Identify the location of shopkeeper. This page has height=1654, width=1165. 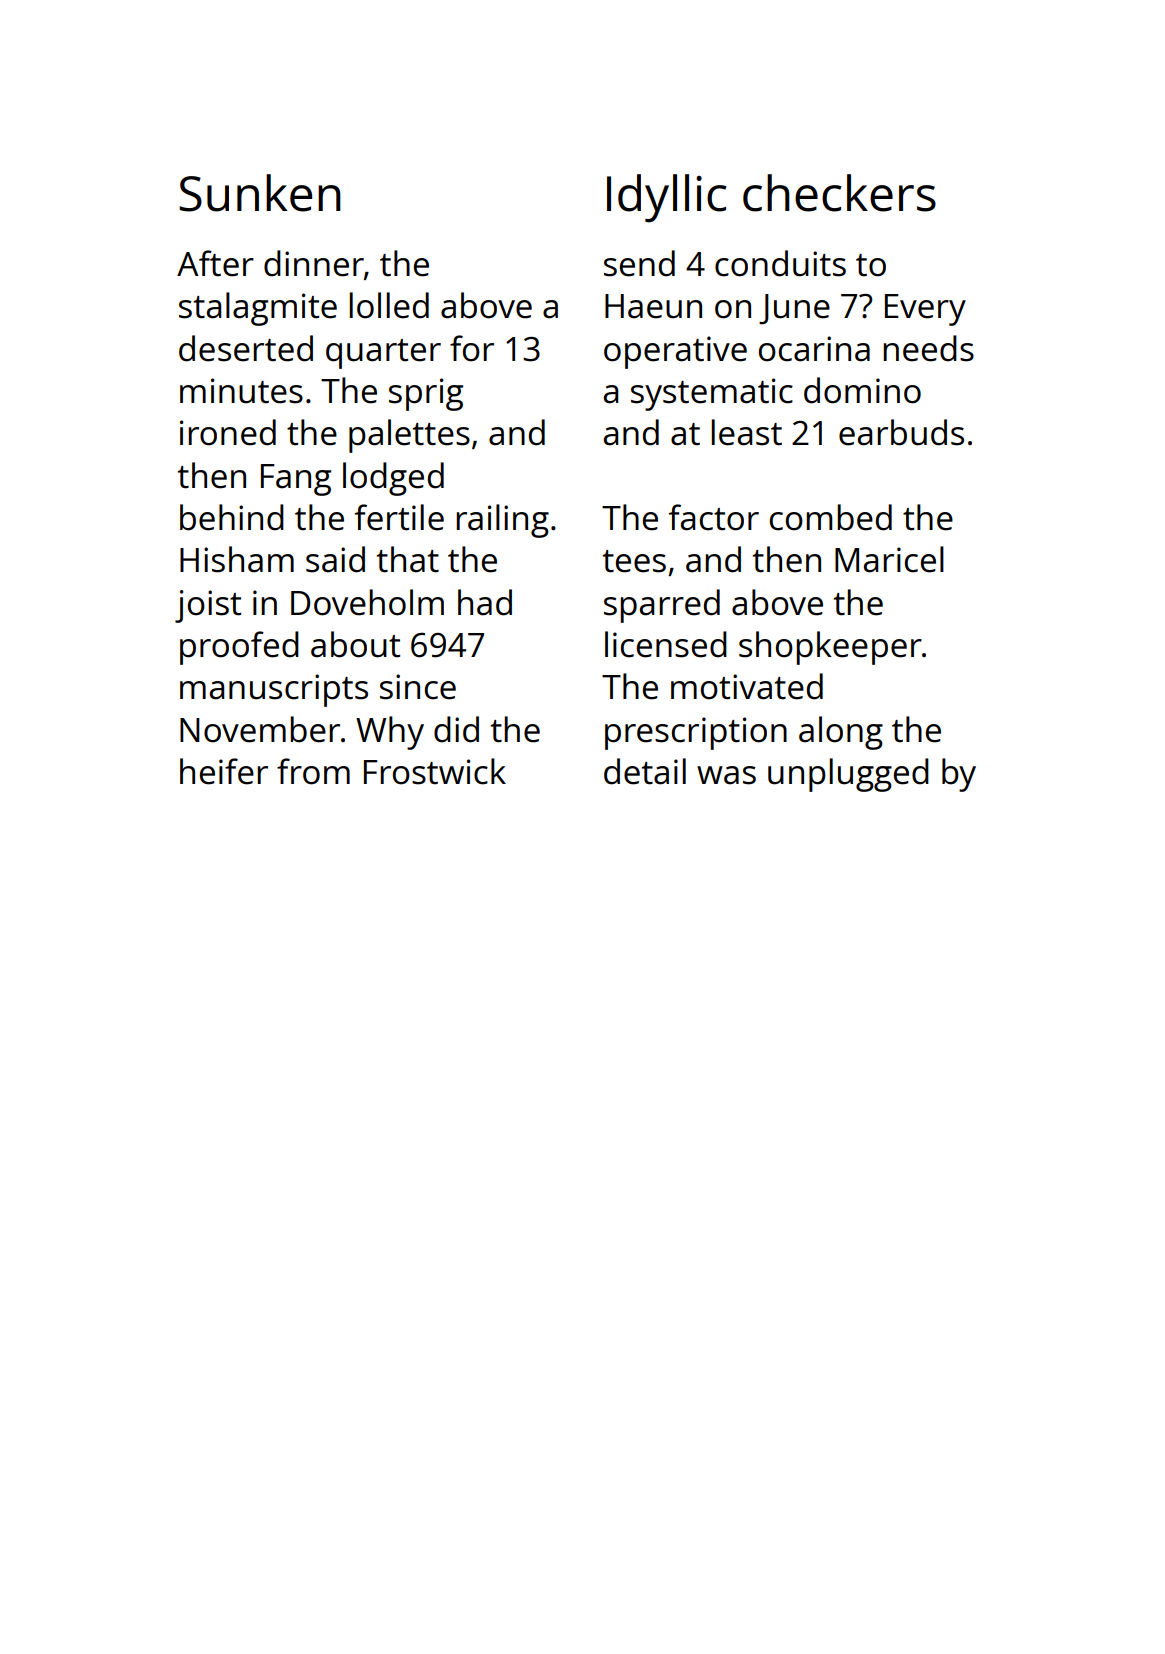
(830, 648).
